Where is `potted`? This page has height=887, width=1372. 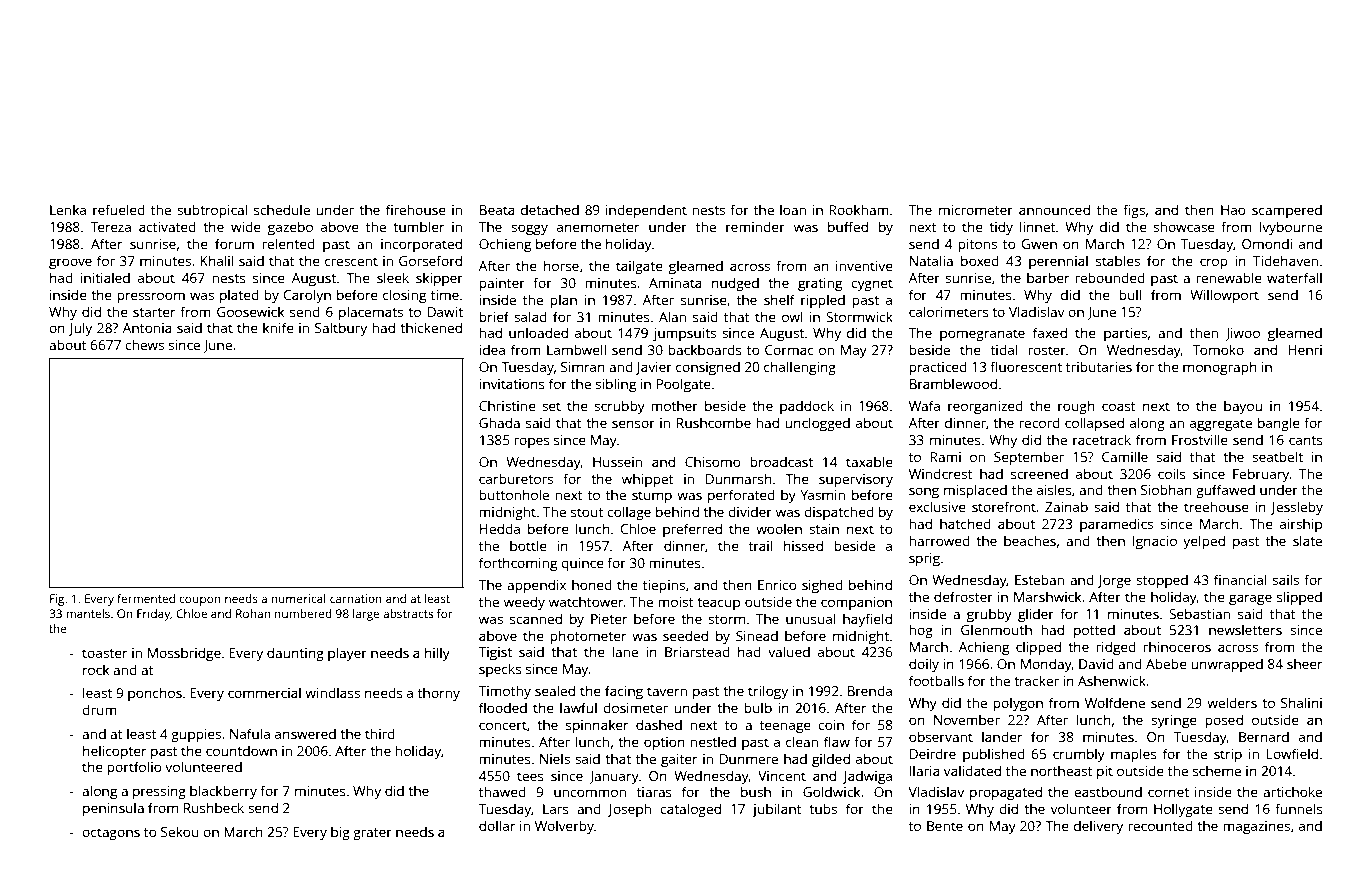 potted is located at coordinates (1094, 631).
